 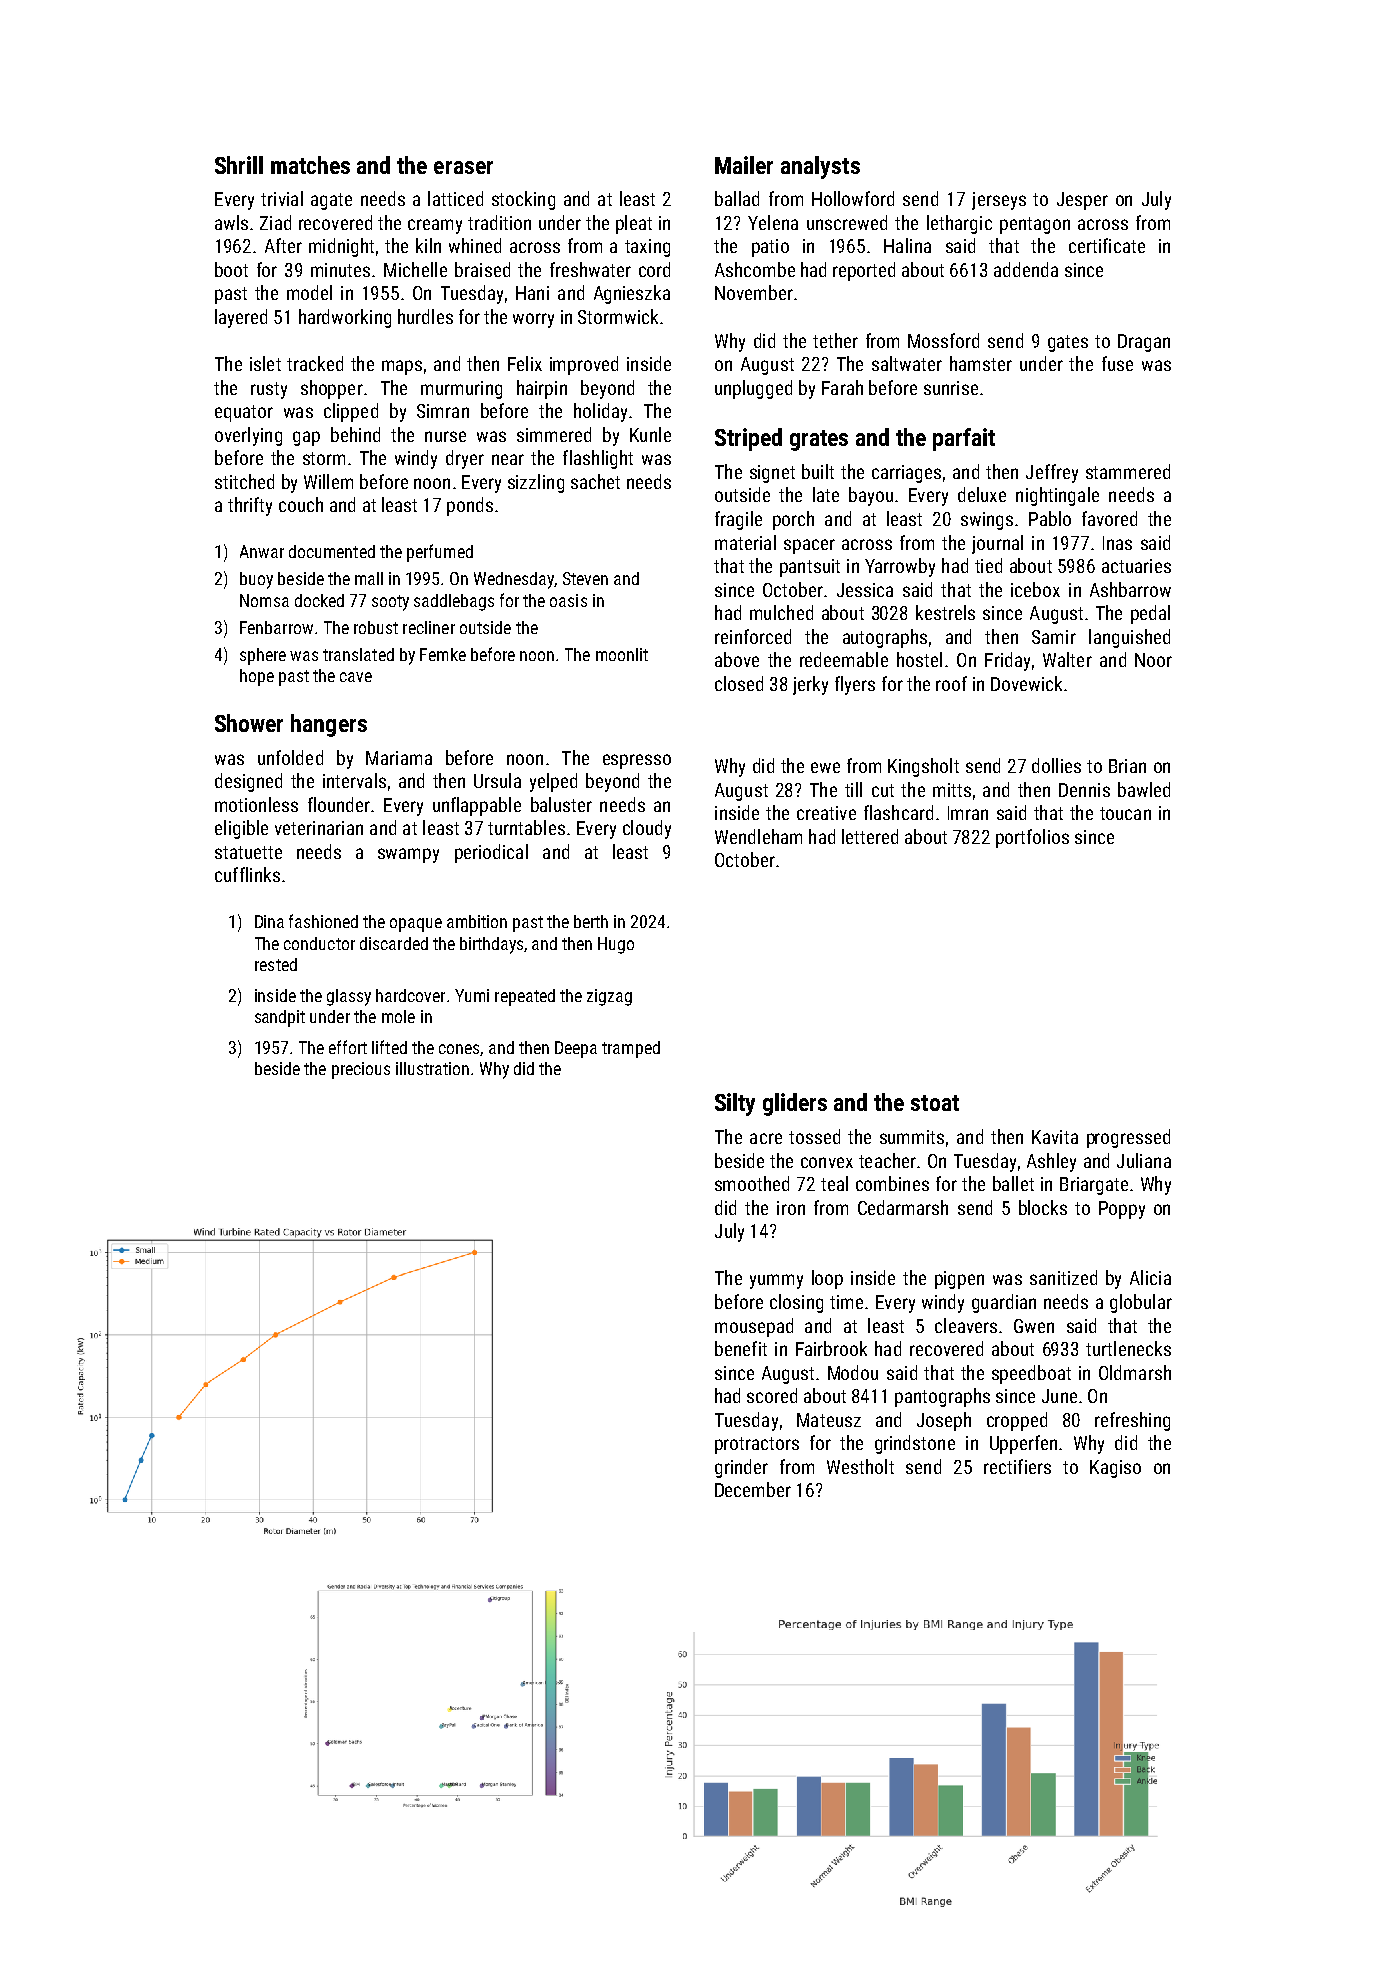 What do you see at coordinates (820, 167) in the screenshot?
I see `analysts` at bounding box center [820, 167].
